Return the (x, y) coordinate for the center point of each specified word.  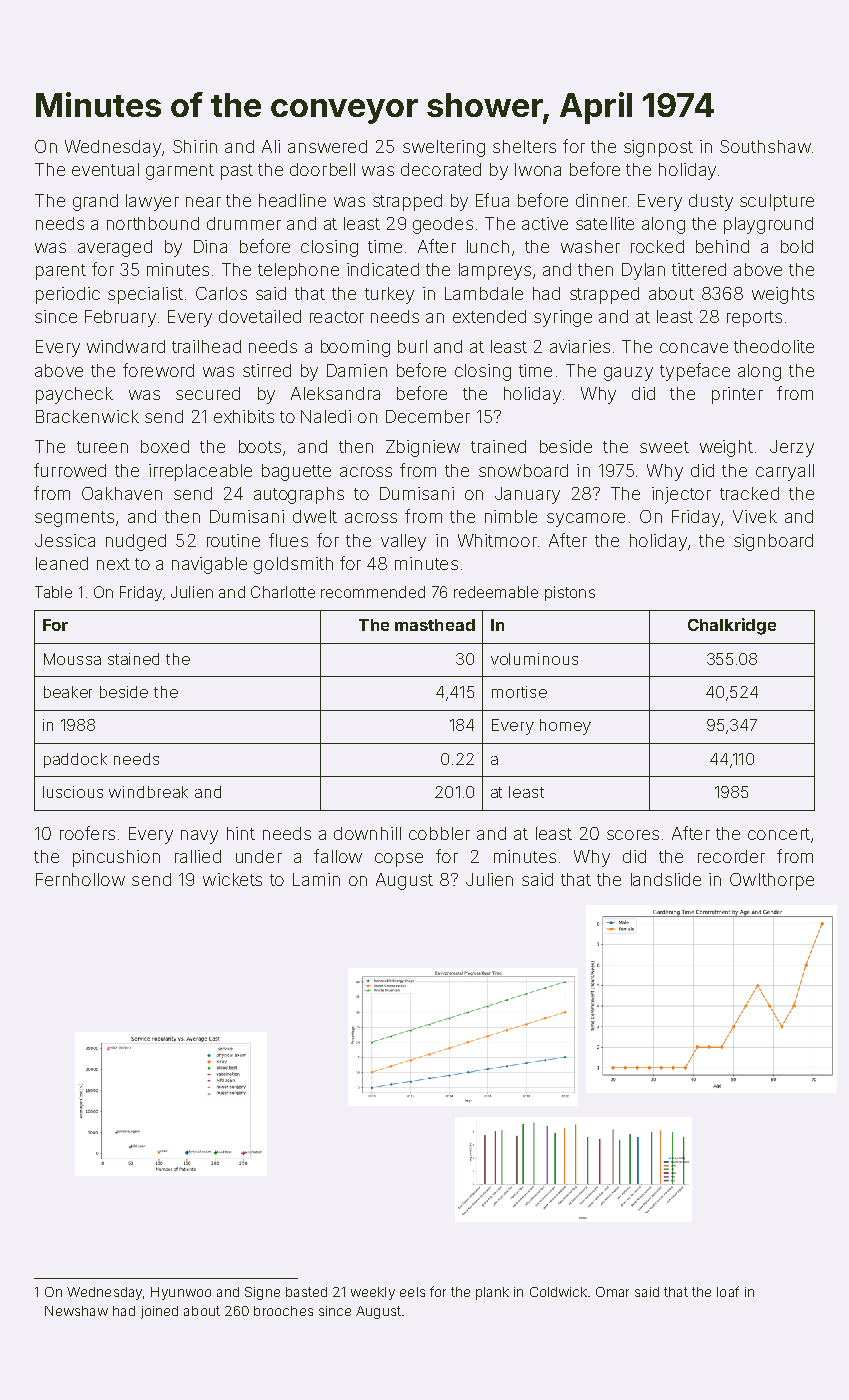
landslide (666, 879)
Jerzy (792, 448)
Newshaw (76, 1311)
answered (327, 146)
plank (492, 1293)
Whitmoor (497, 540)
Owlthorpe (772, 881)
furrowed (70, 470)
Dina (210, 246)
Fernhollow (80, 879)
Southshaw (765, 146)
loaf (728, 1291)
